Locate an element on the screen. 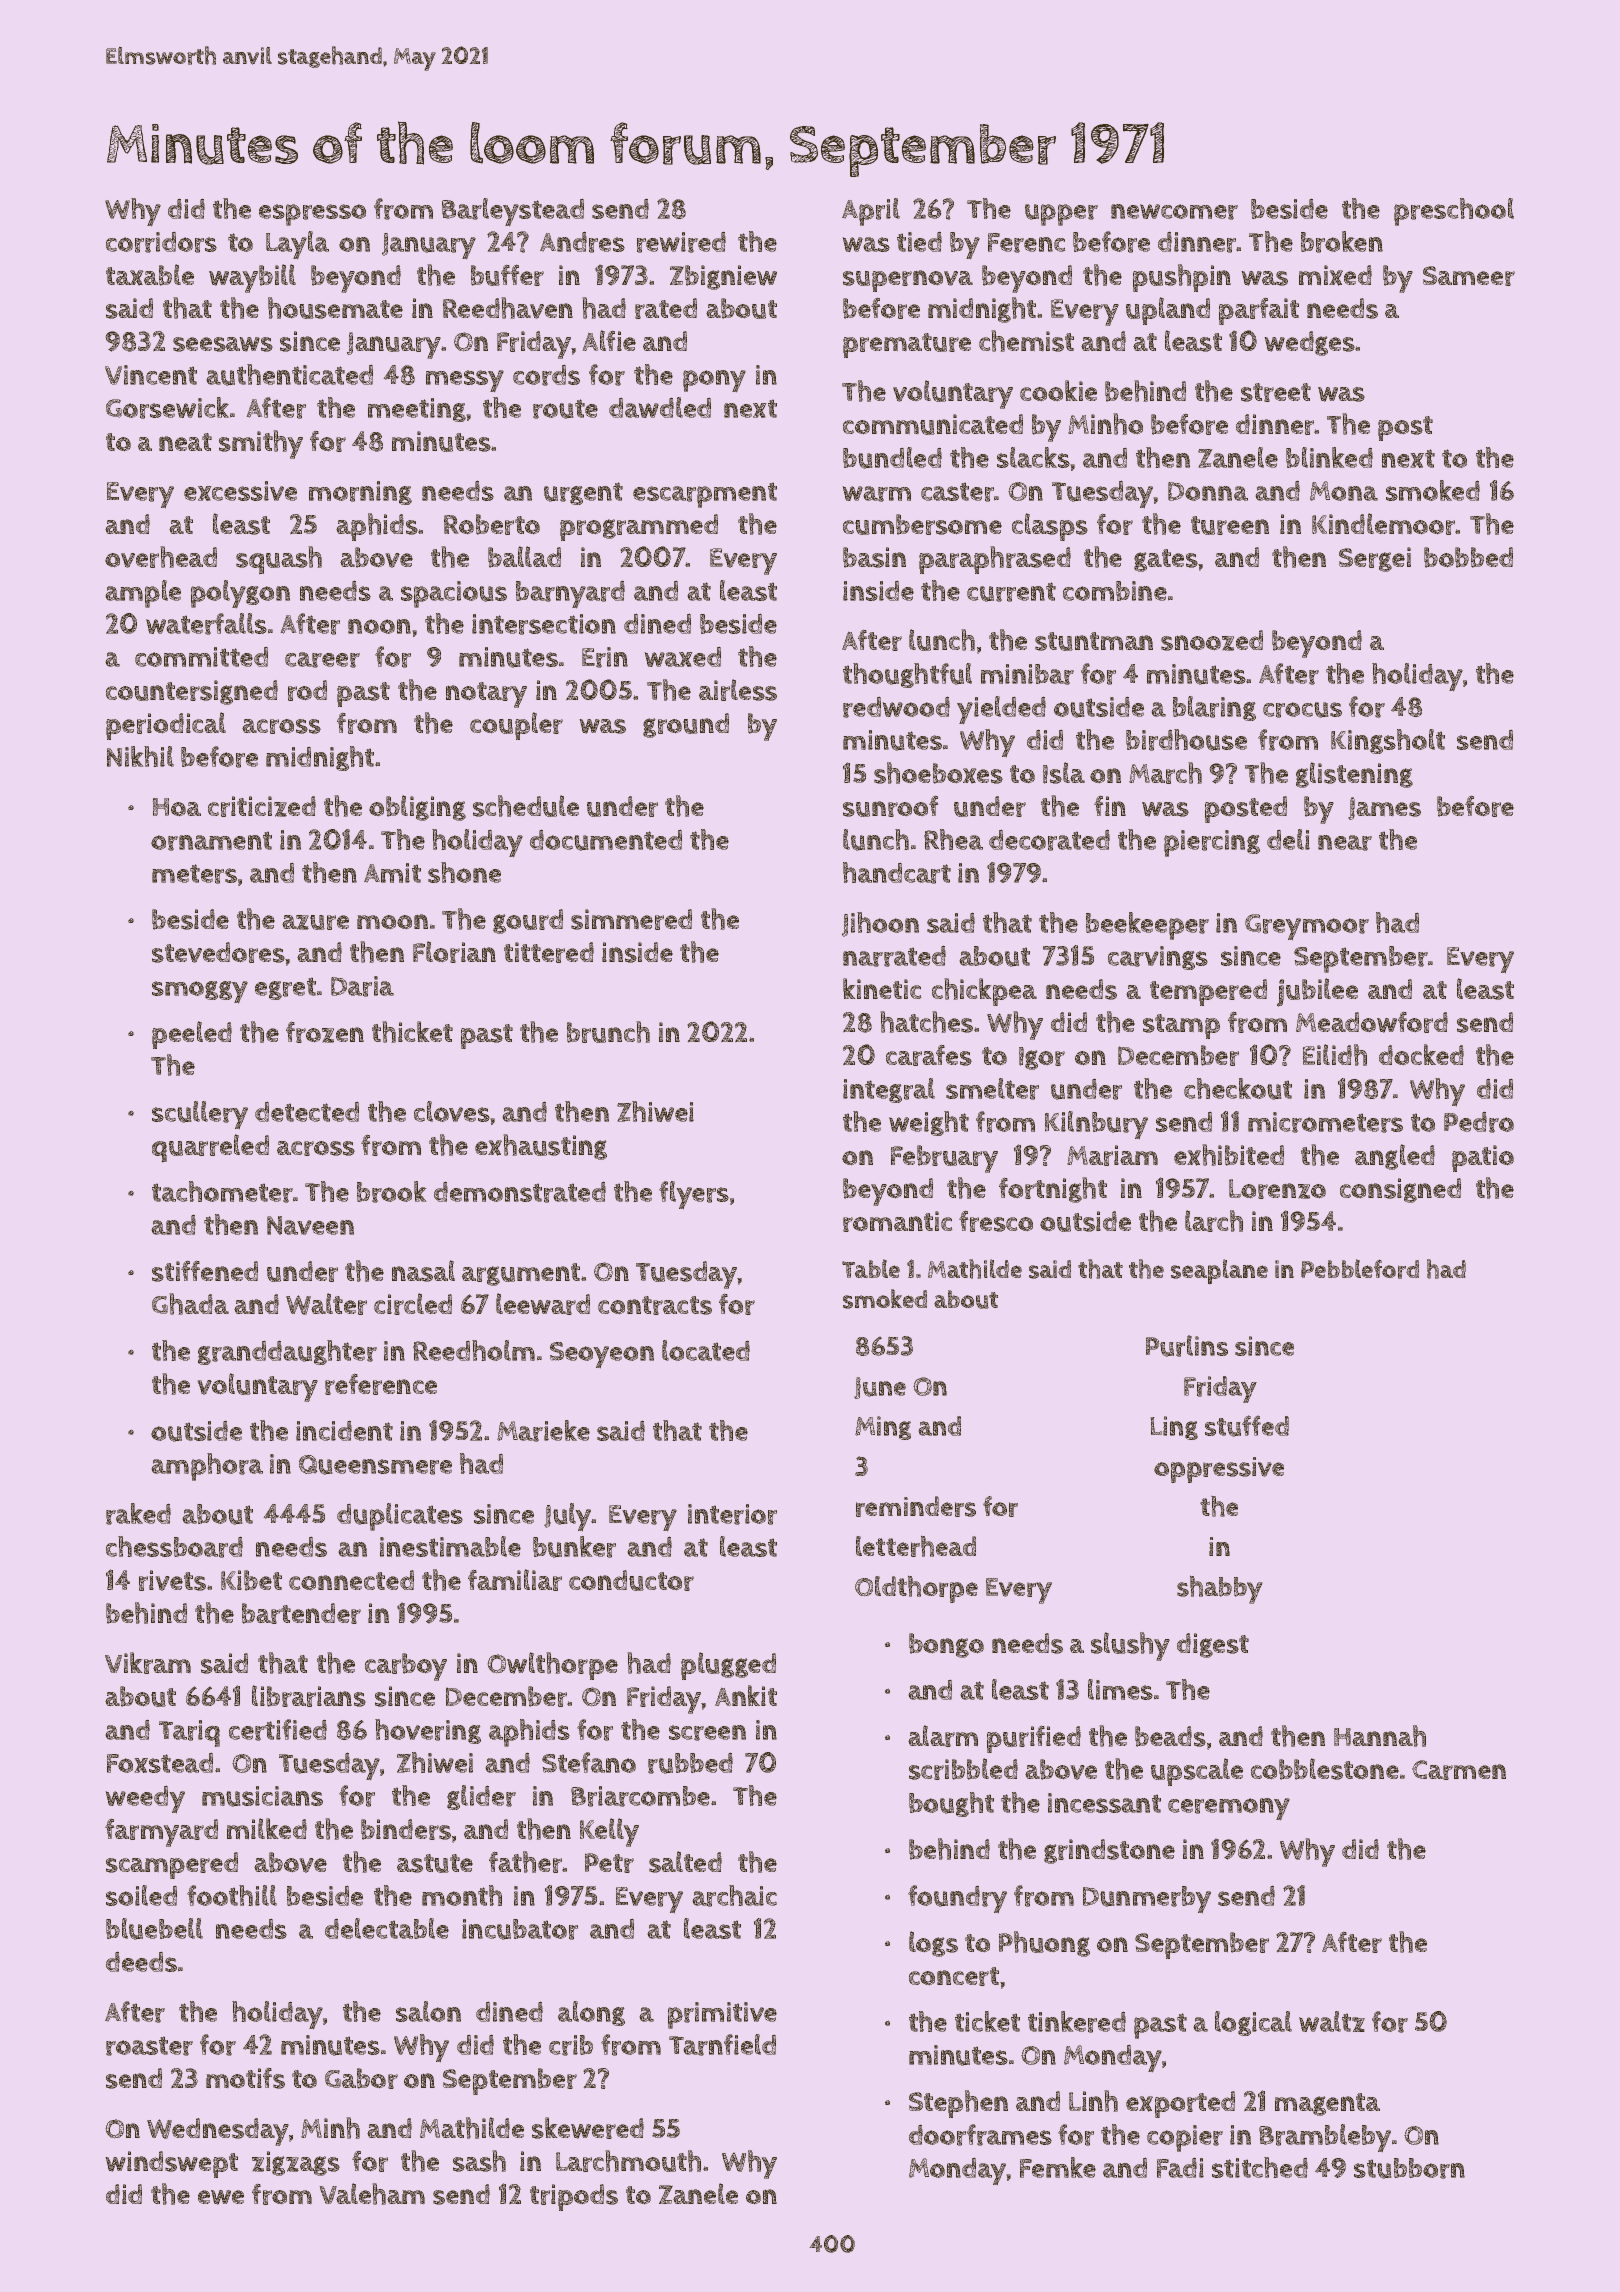  messy is located at coordinates (465, 381).
